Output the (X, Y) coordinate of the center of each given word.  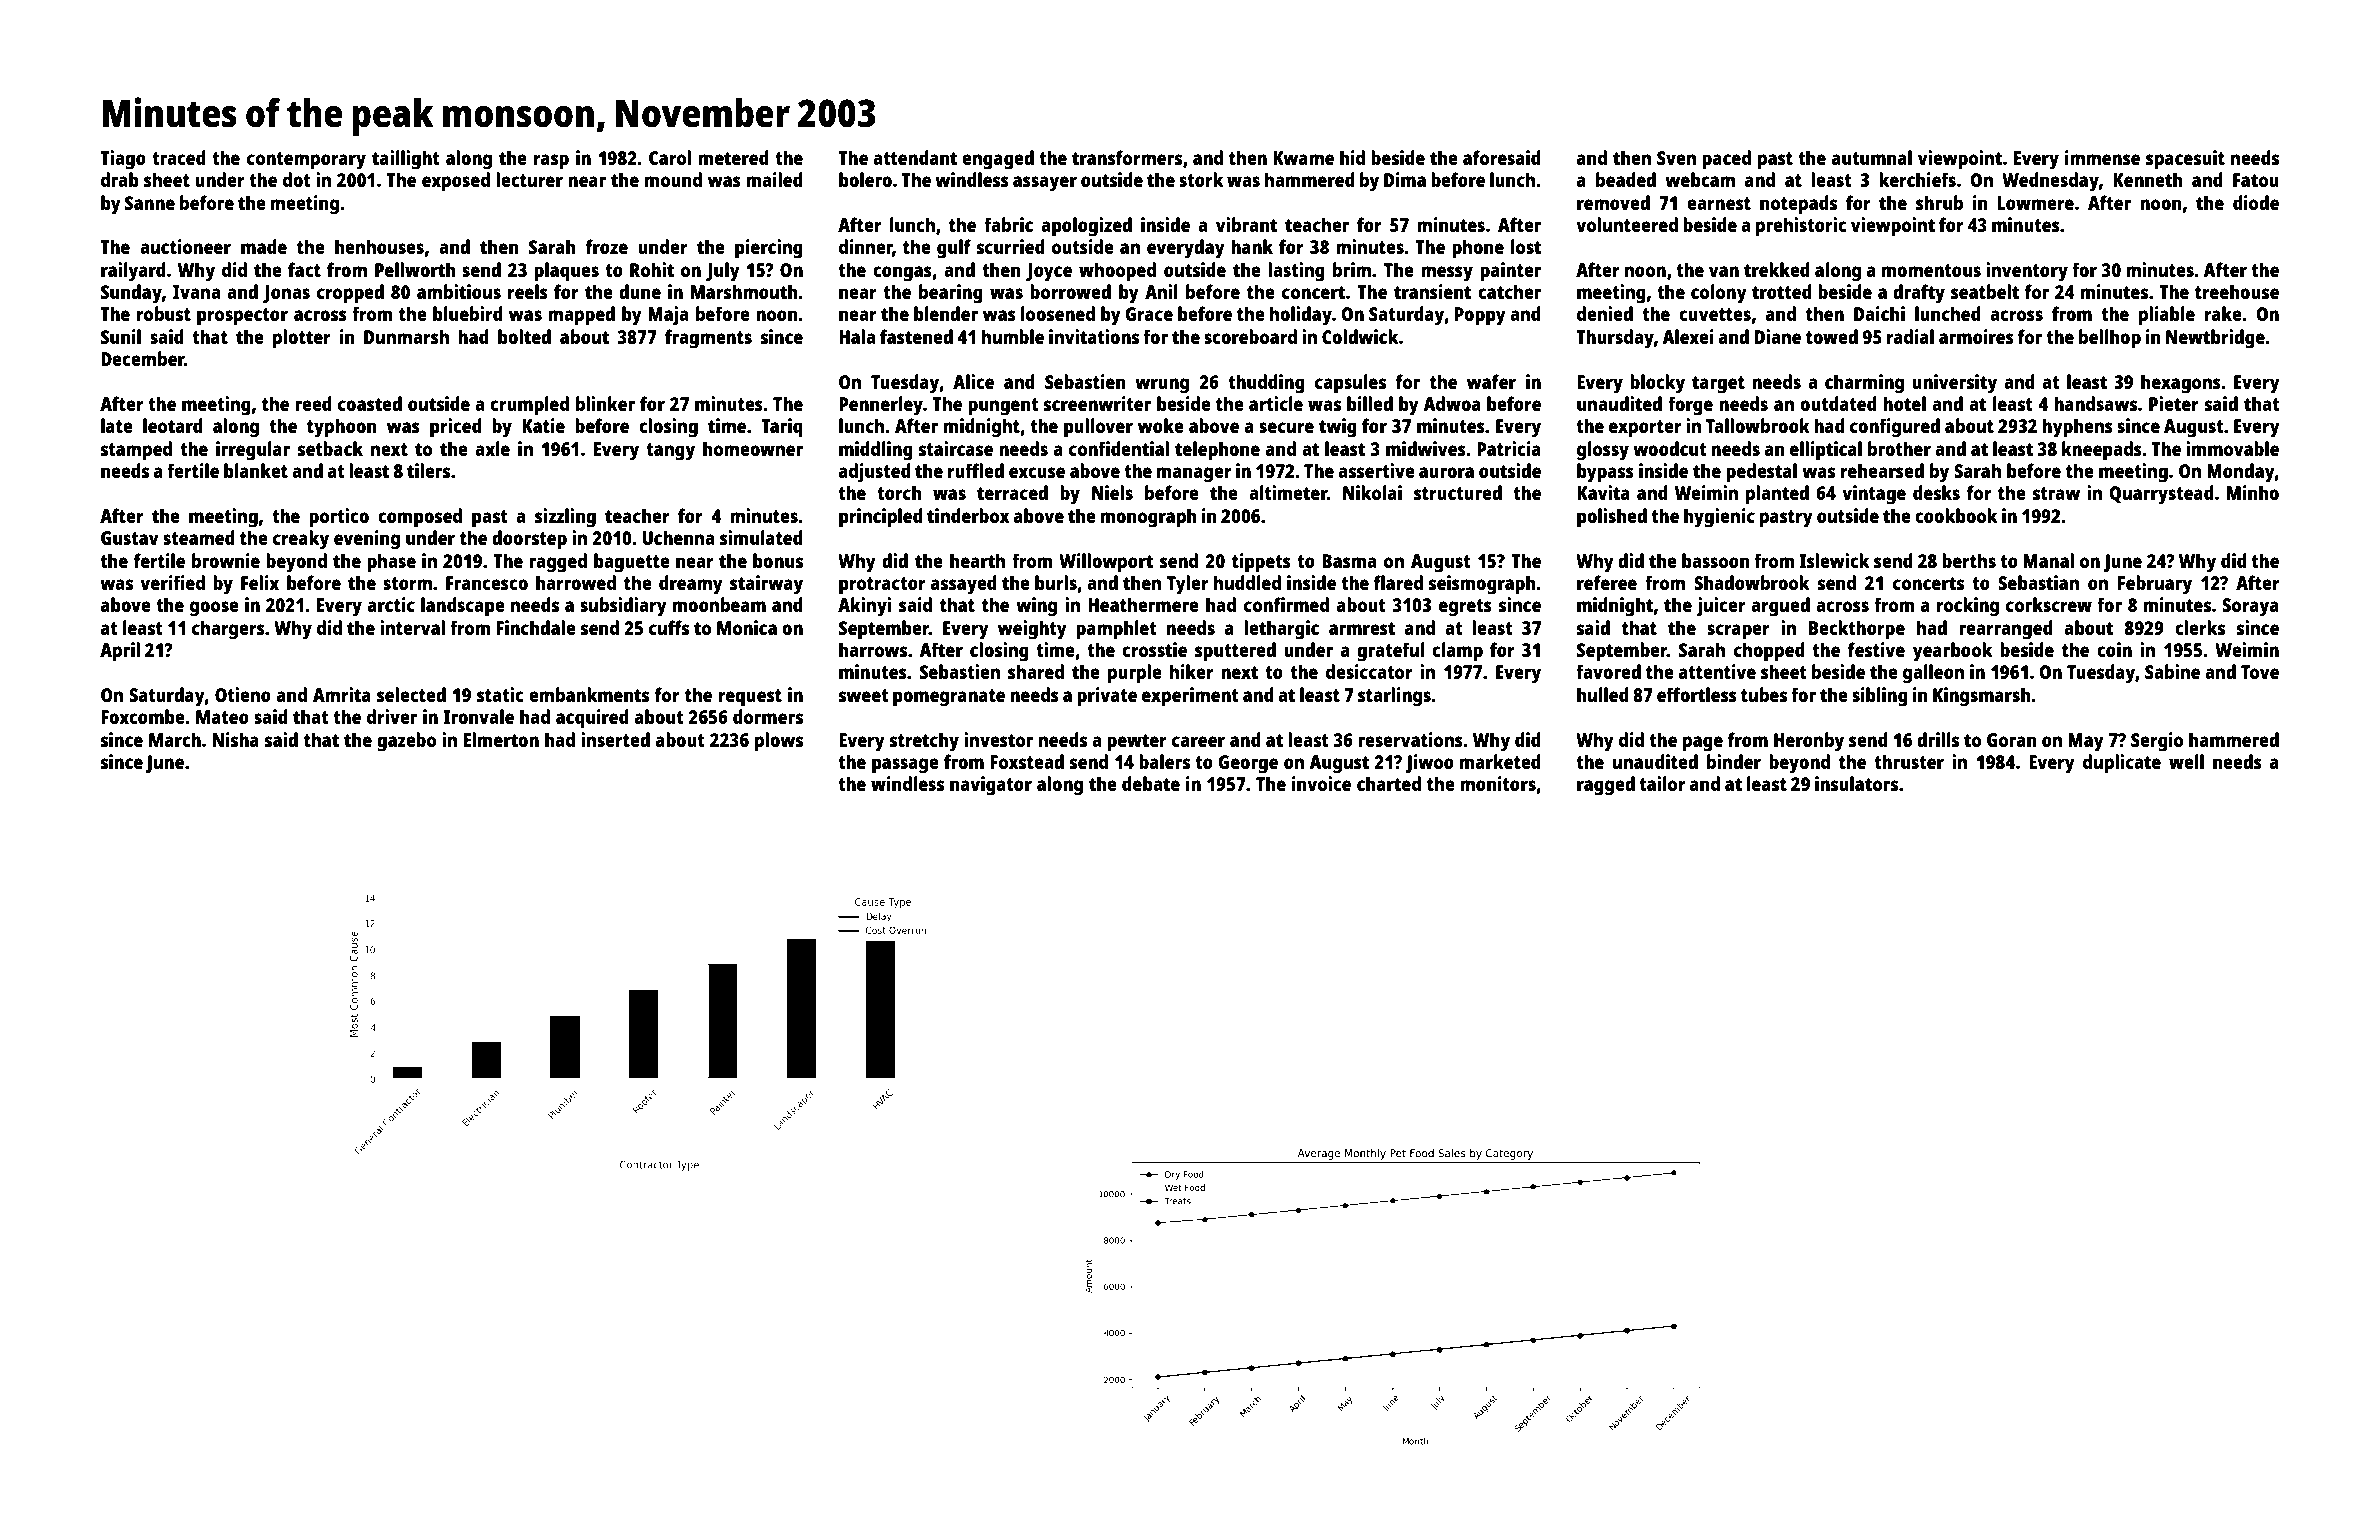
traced (179, 157)
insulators (1856, 783)
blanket (256, 470)
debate (1151, 783)
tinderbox (968, 515)
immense (2102, 157)
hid (1352, 157)
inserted (615, 739)
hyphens (2077, 428)
